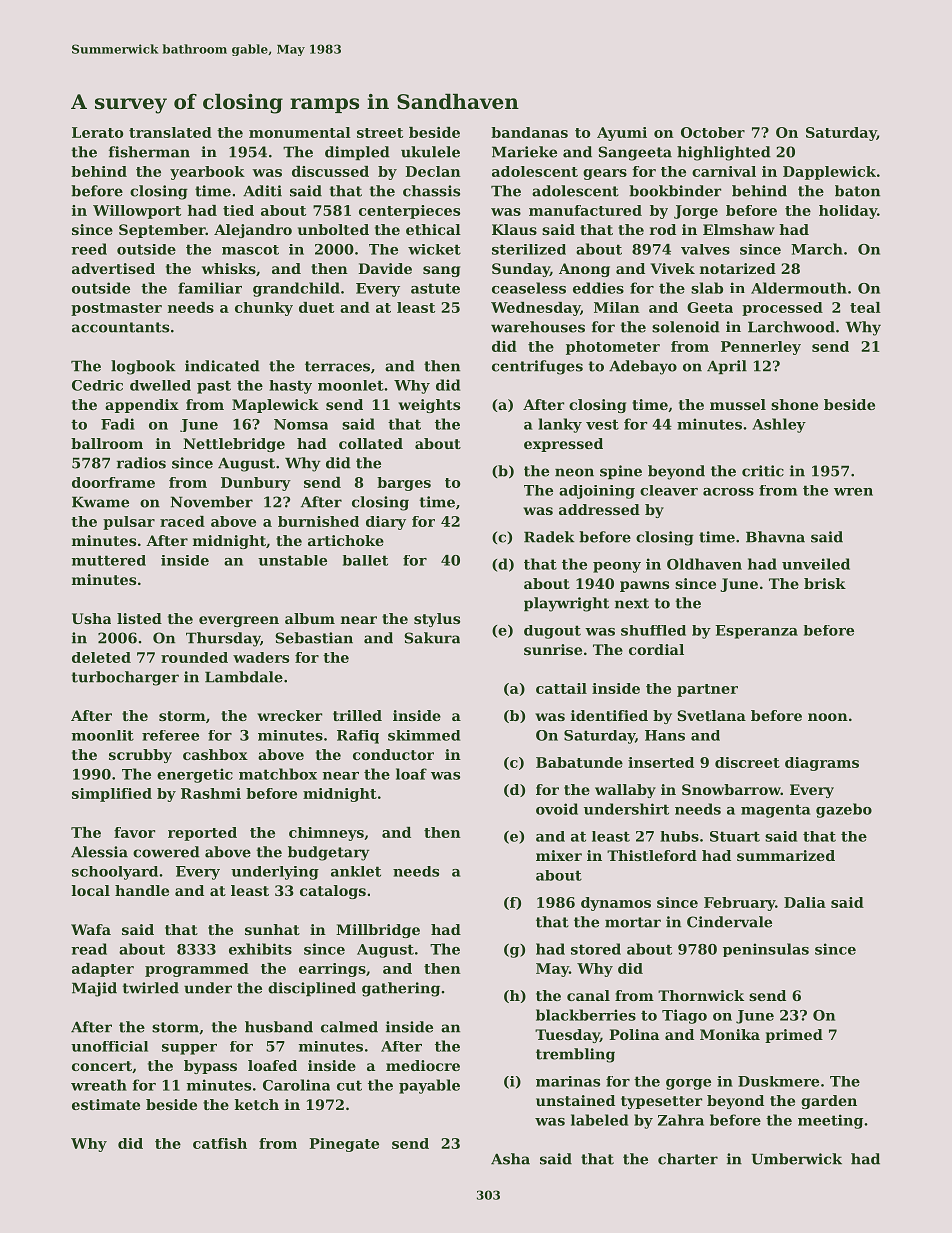 The width and height of the screenshot is (952, 1233). Describe the element at coordinates (605, 174) in the screenshot. I see `gears` at that location.
